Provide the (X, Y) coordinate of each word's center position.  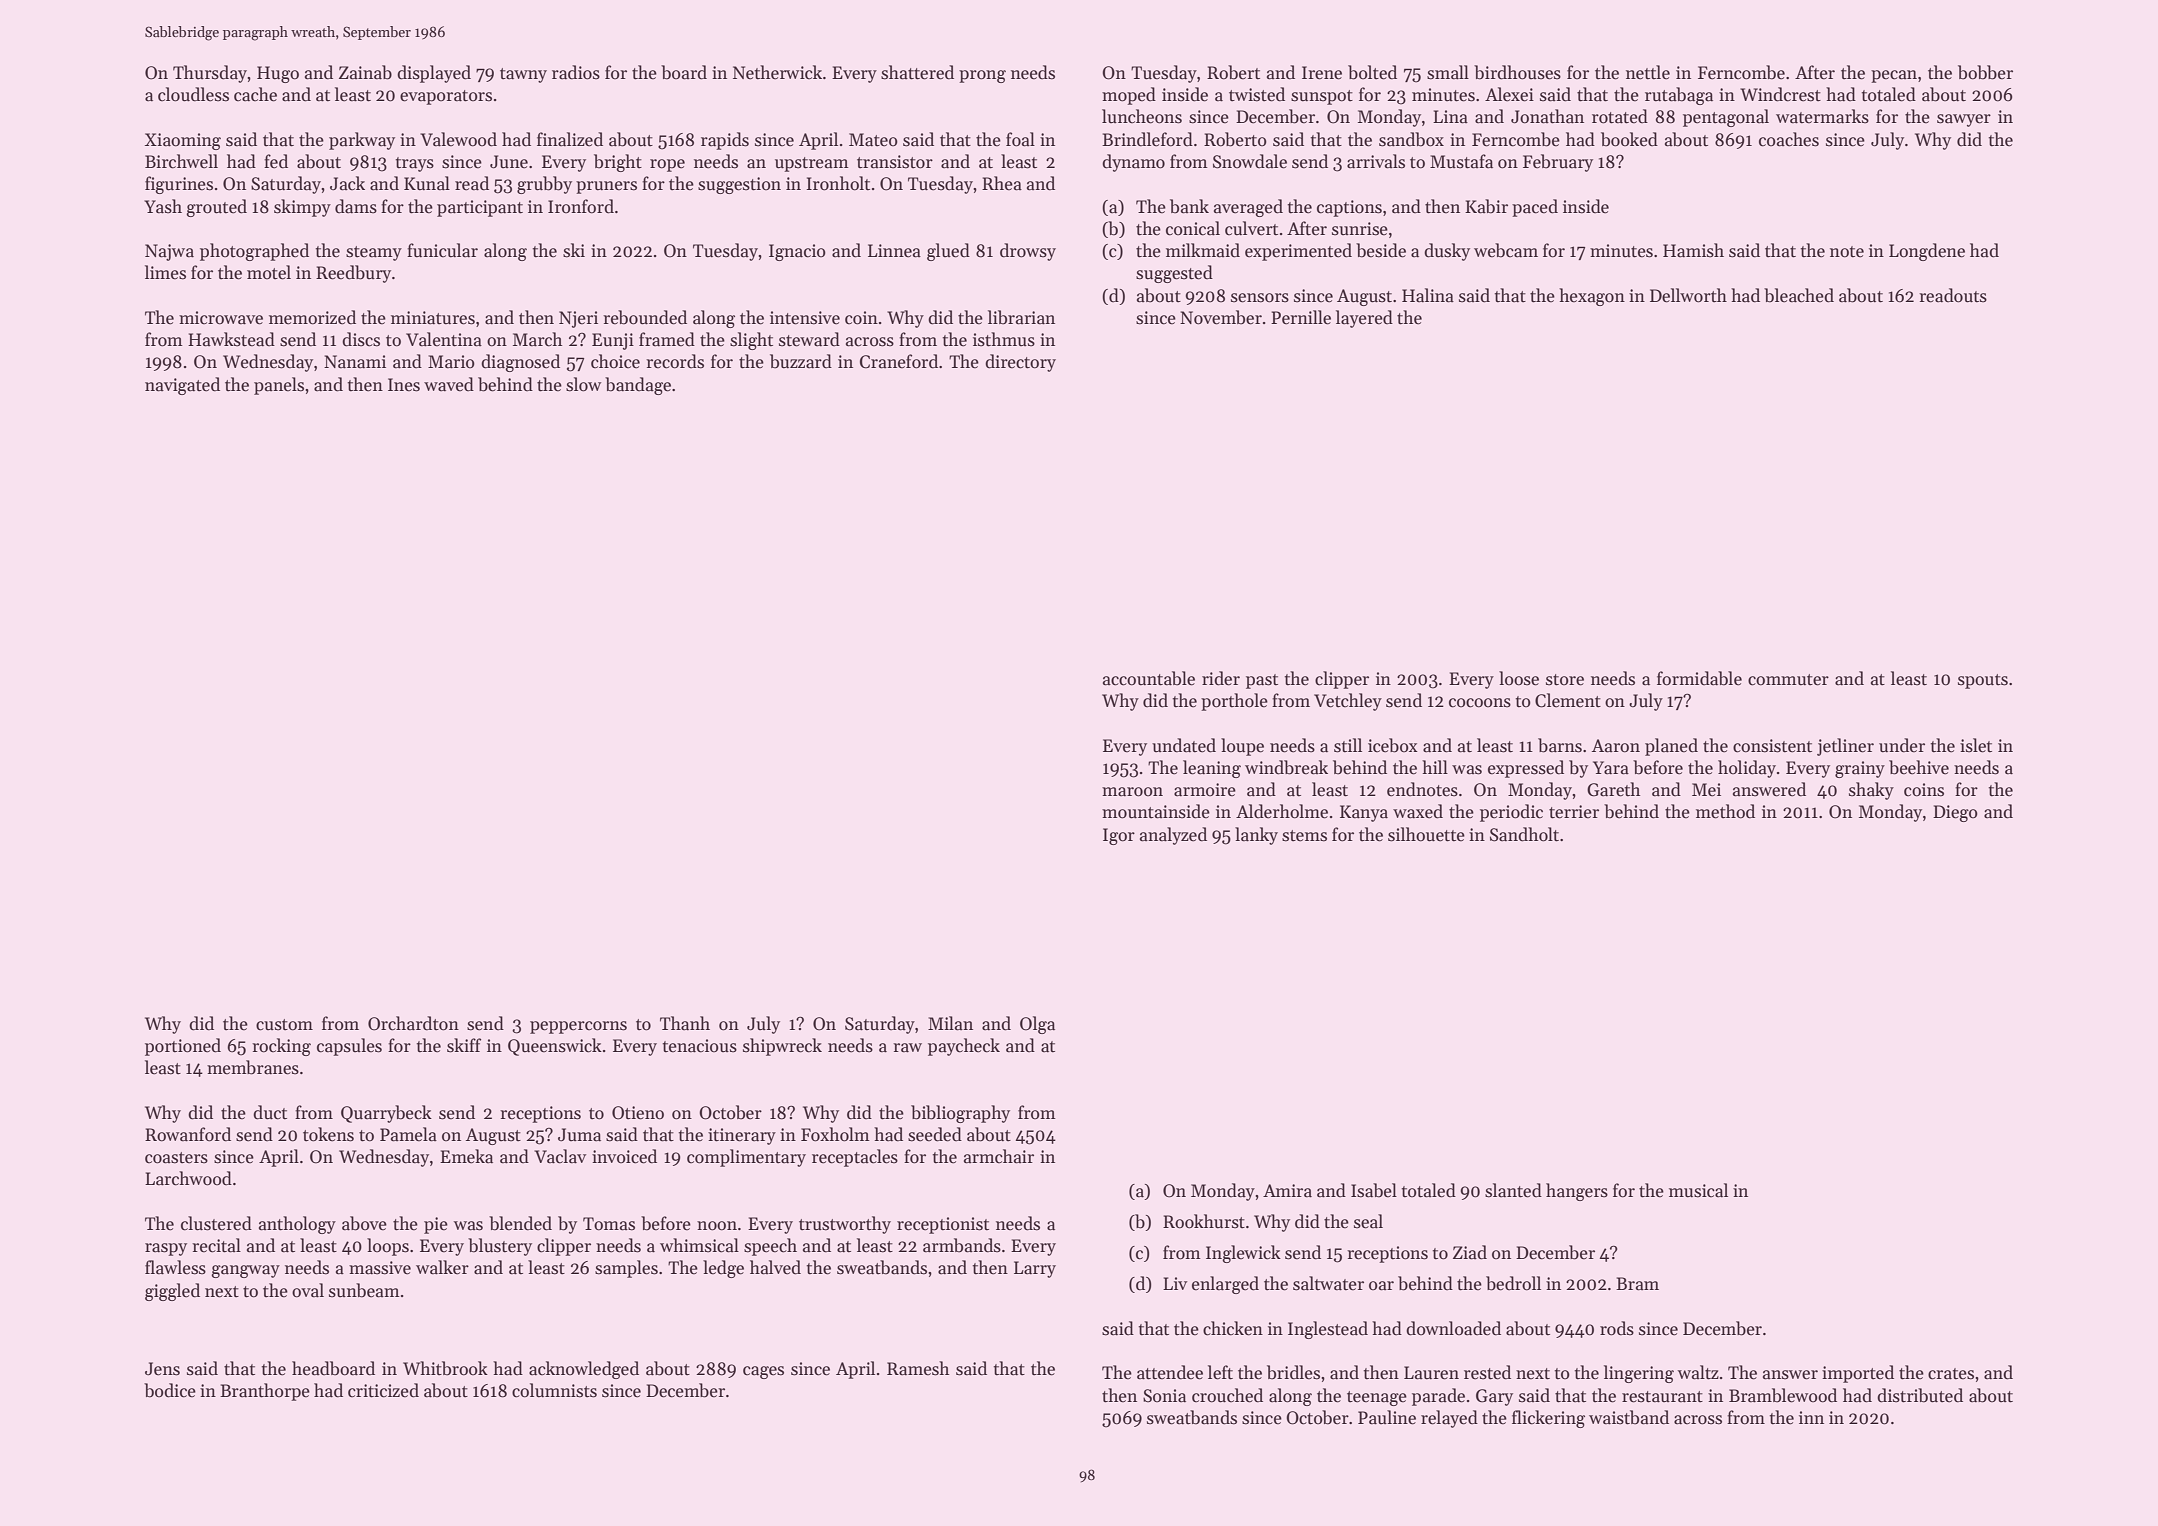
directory (1020, 363)
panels (279, 386)
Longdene (1927, 252)
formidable (1699, 678)
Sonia (1164, 1396)
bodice (170, 1390)
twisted (1257, 94)
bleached (1799, 295)
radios (576, 72)
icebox (1393, 745)
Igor (1119, 836)
